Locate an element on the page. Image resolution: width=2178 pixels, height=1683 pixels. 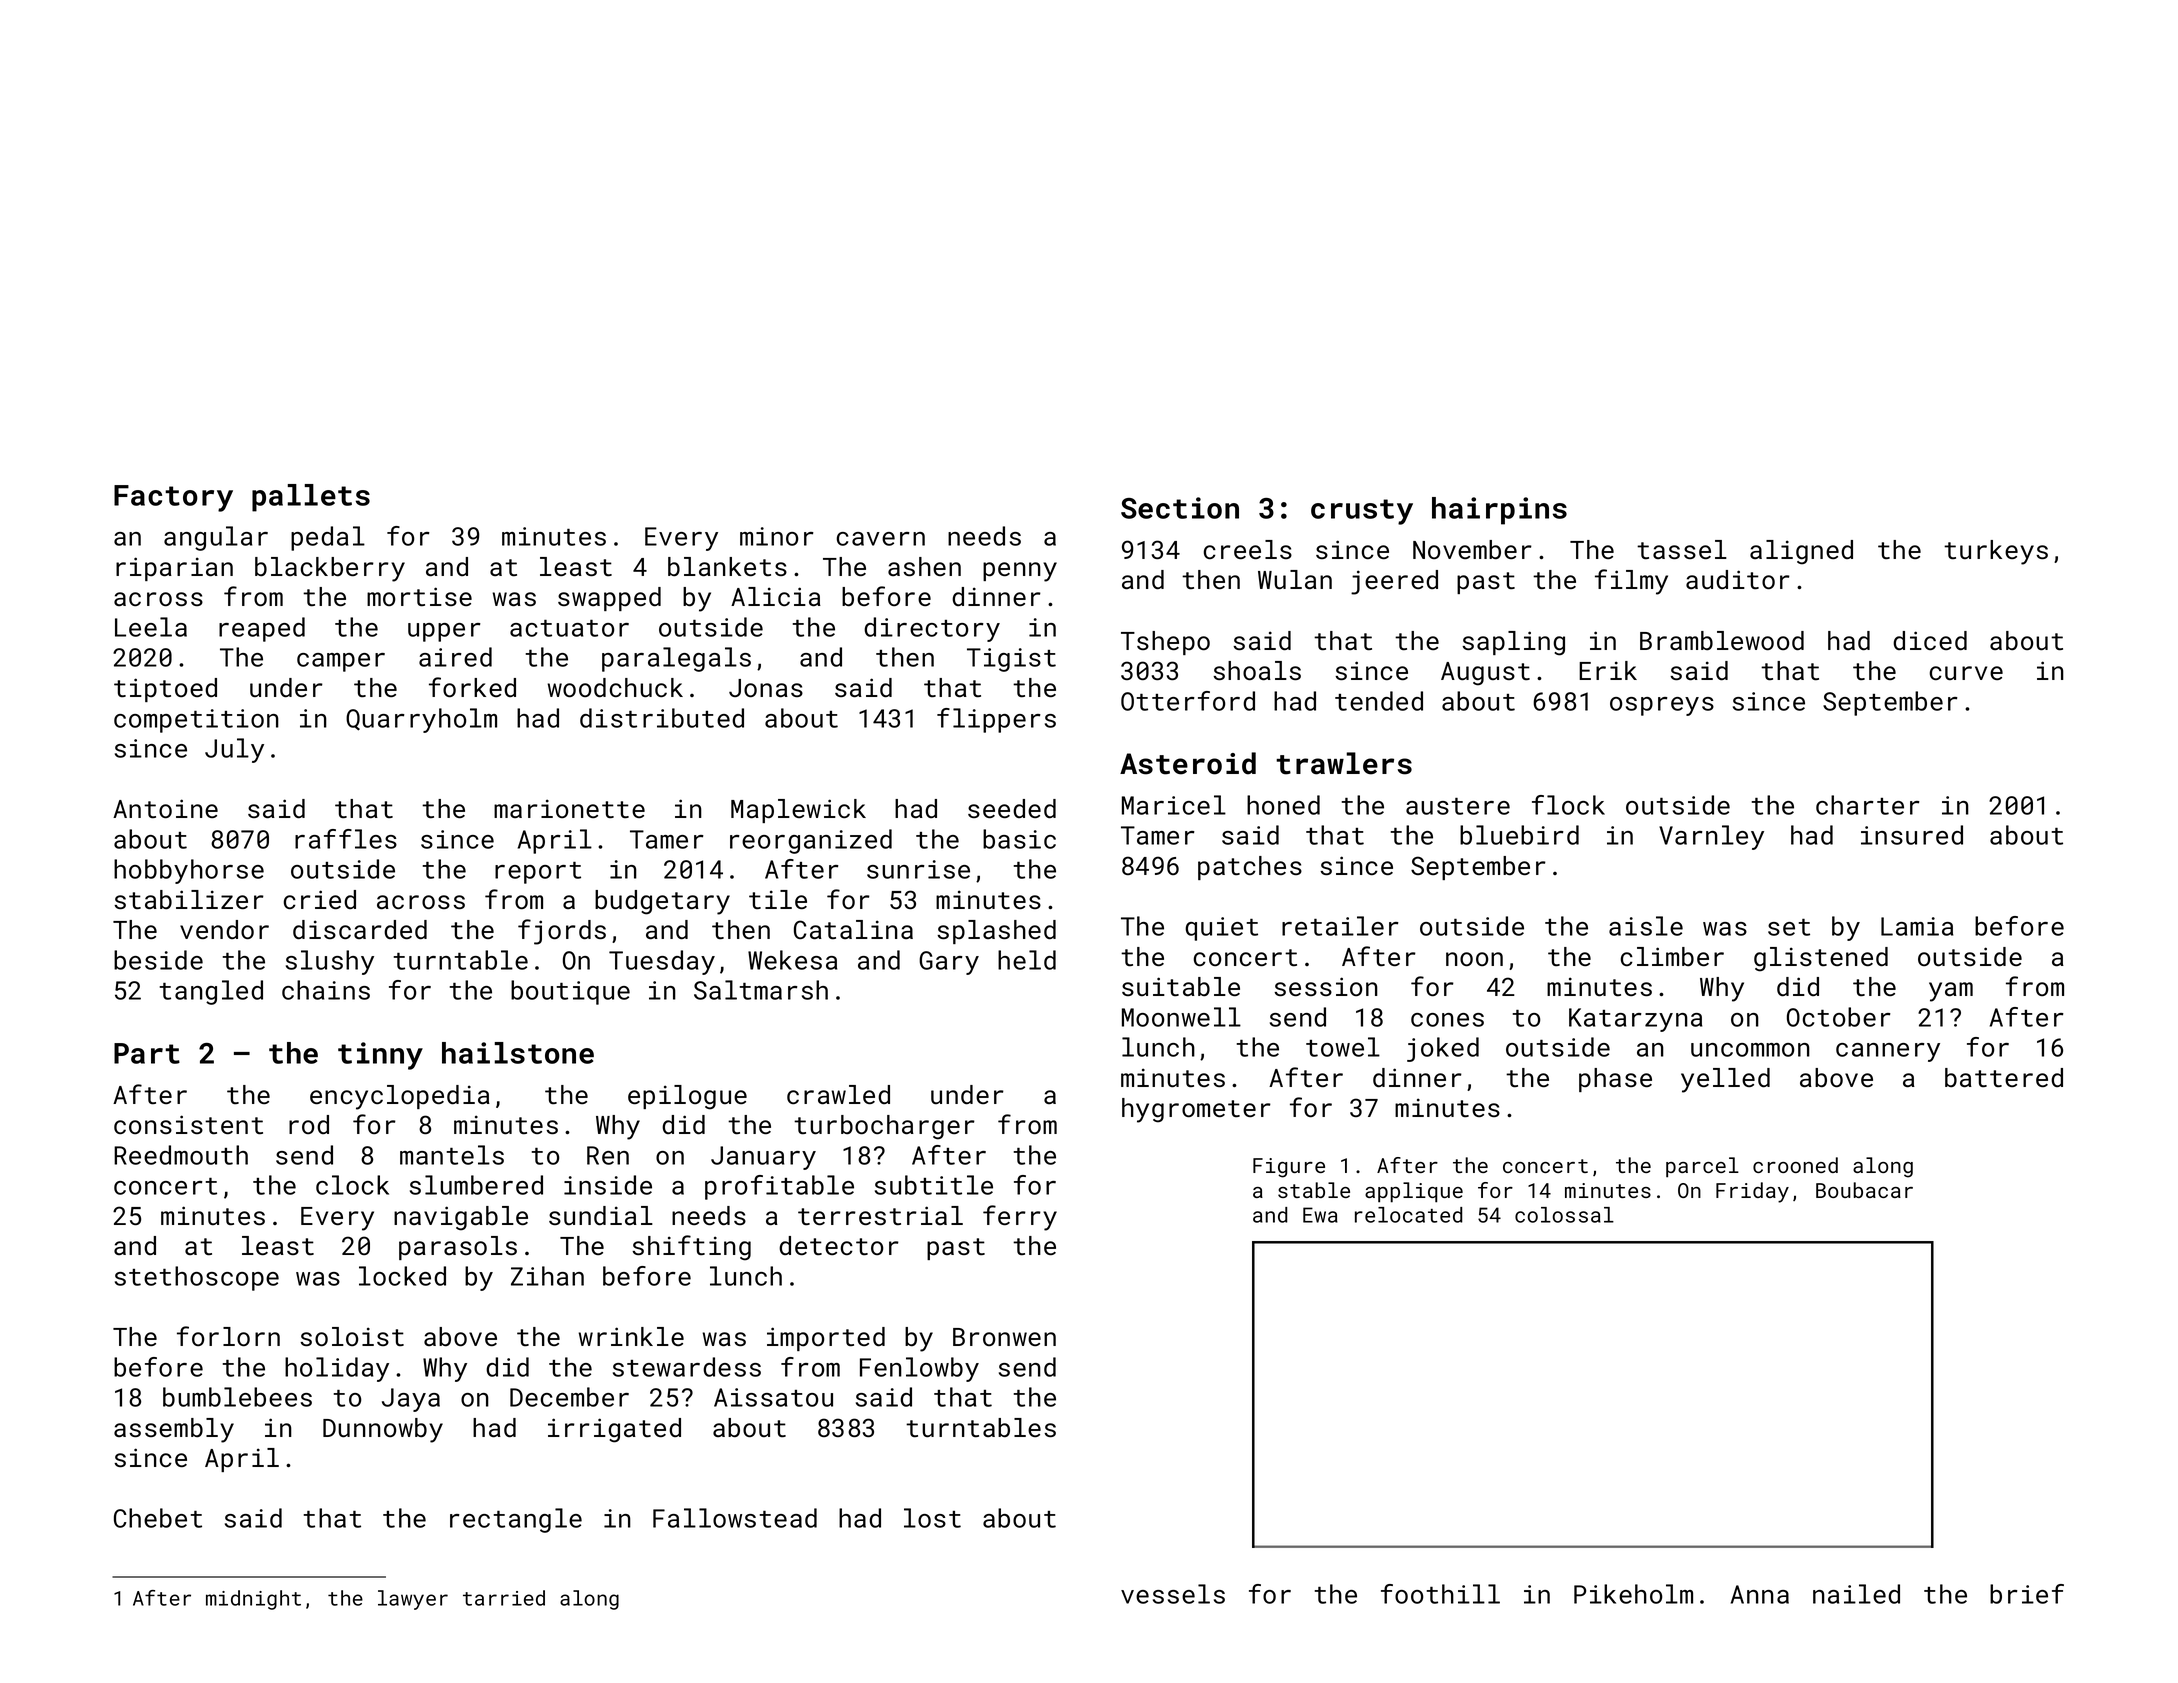
vessels is located at coordinates (1173, 1594).
